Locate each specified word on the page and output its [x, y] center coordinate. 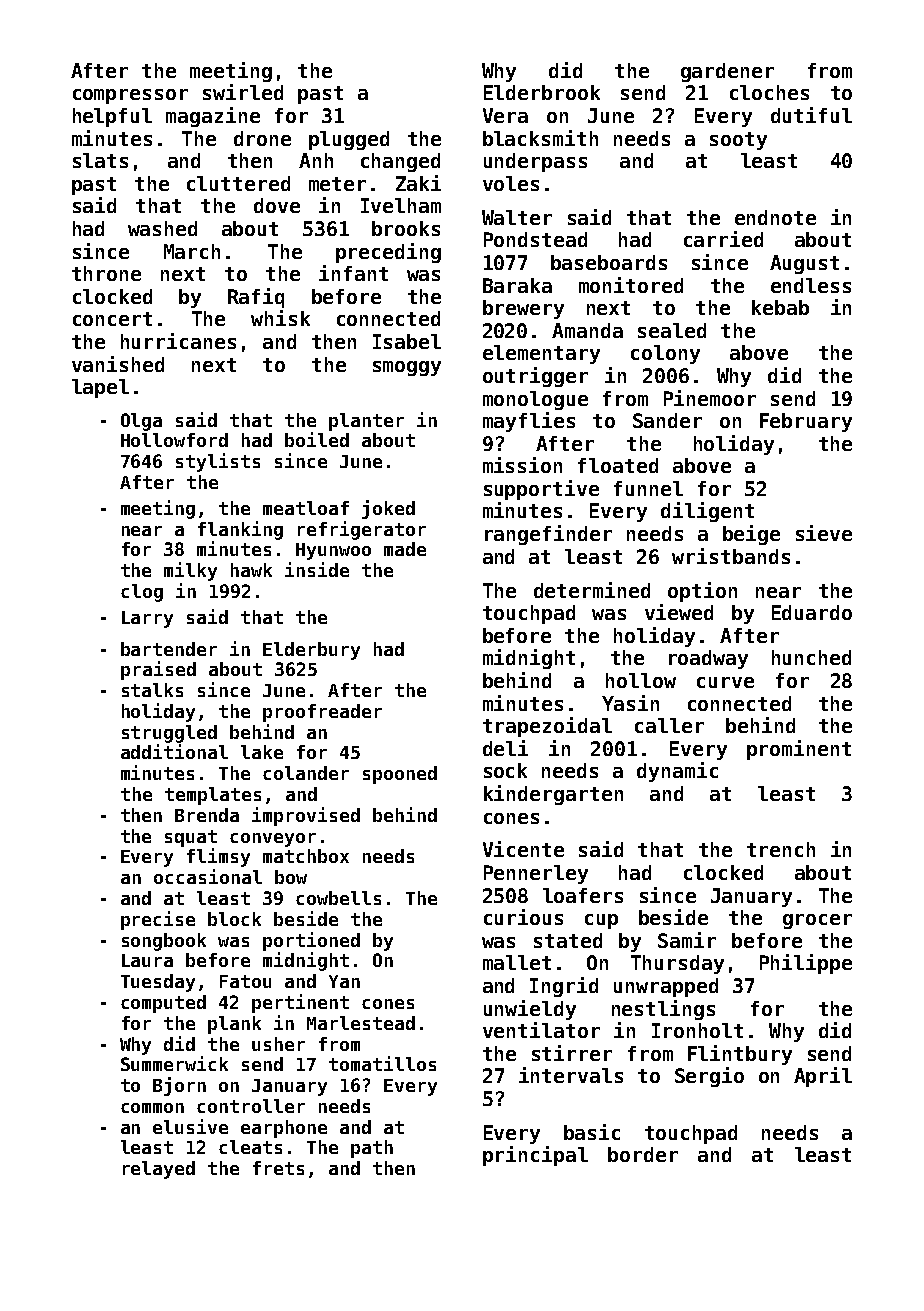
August [804, 264]
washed [162, 228]
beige [751, 535]
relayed [159, 1170]
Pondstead [535, 239]
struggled [169, 734]
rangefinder [548, 535]
